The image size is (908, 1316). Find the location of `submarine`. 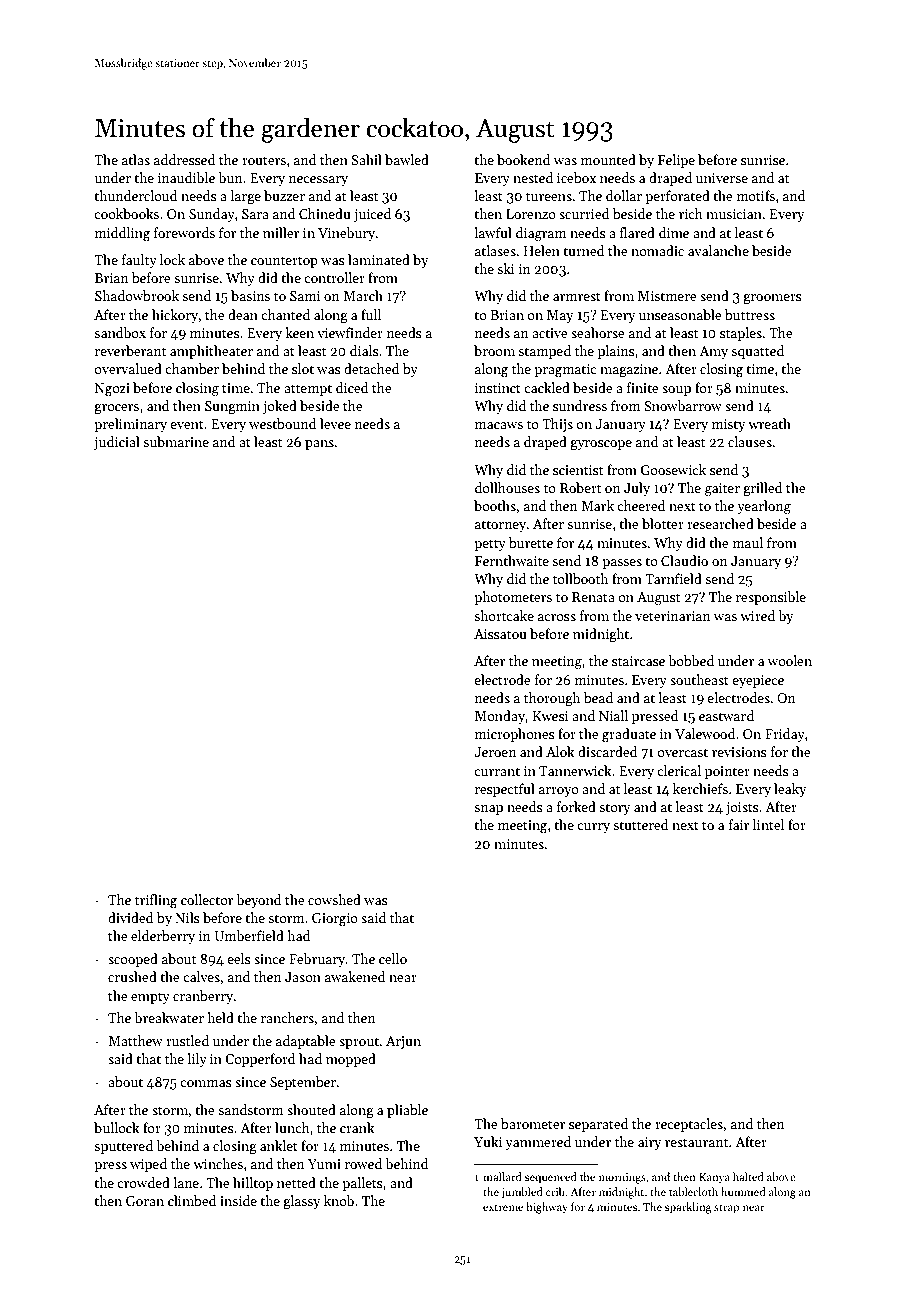

submarine is located at coordinates (176, 441).
